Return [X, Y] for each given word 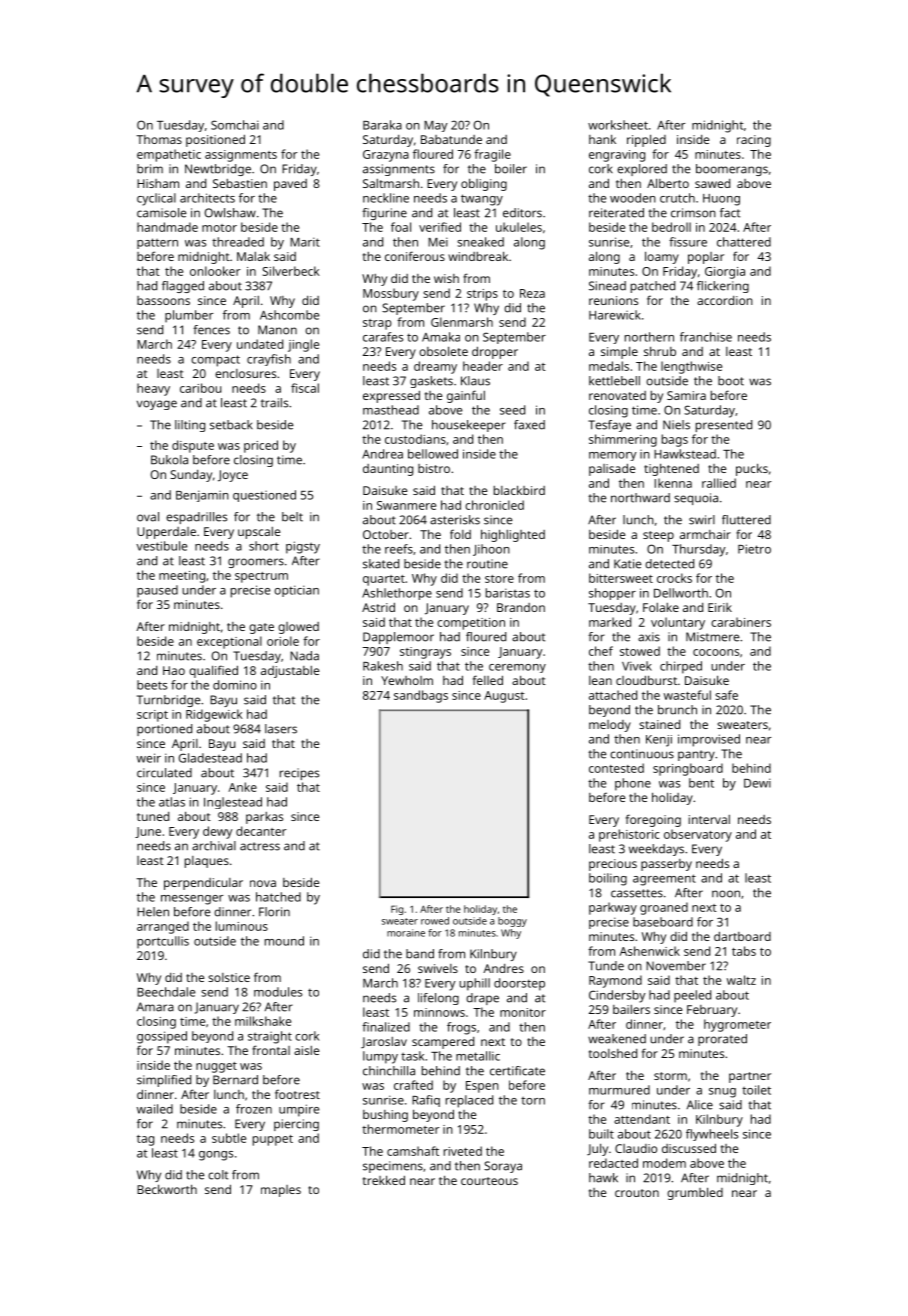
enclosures [245, 373]
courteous [489, 1181]
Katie [627, 564]
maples [281, 1191]
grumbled [695, 1193]
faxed [529, 425]
